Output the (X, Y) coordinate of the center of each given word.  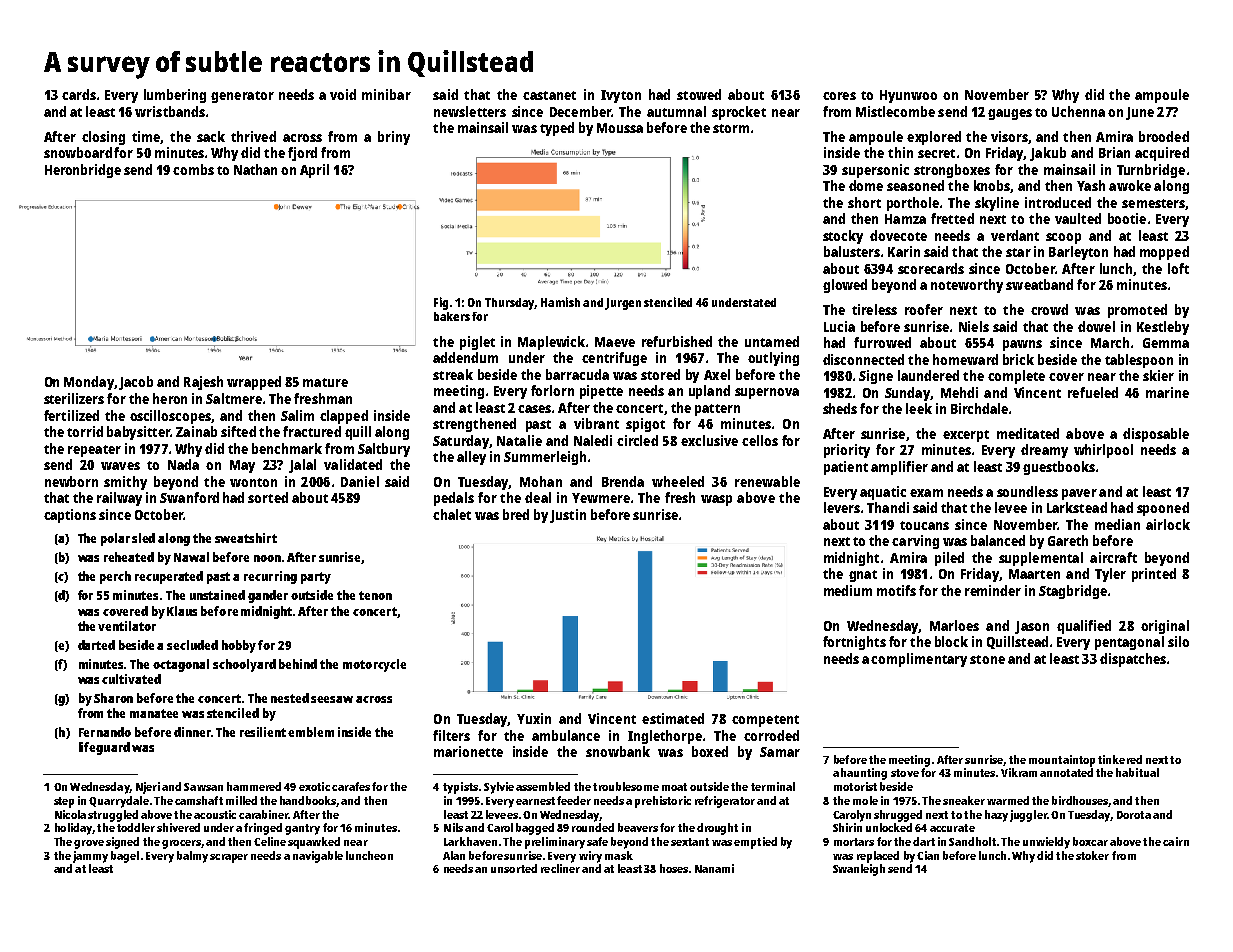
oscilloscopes (170, 417)
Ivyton (621, 96)
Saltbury (384, 450)
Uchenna (1078, 111)
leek (919, 408)
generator (242, 97)
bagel (125, 857)
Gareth (1068, 540)
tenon (375, 595)
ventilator (127, 626)
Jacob (136, 383)
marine (1167, 392)
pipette (601, 392)
